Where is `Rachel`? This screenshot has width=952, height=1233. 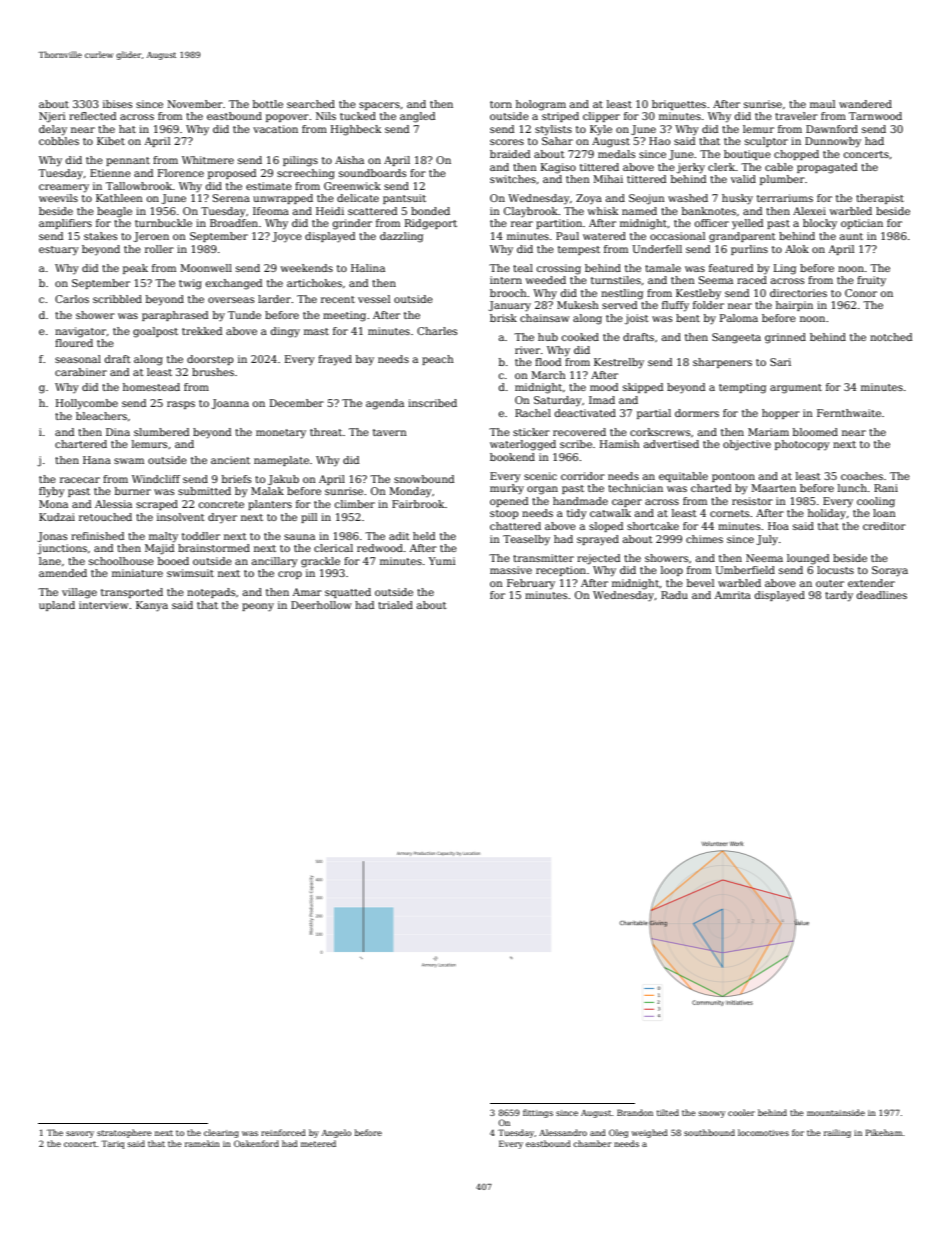 Rachel is located at coordinates (533, 413).
